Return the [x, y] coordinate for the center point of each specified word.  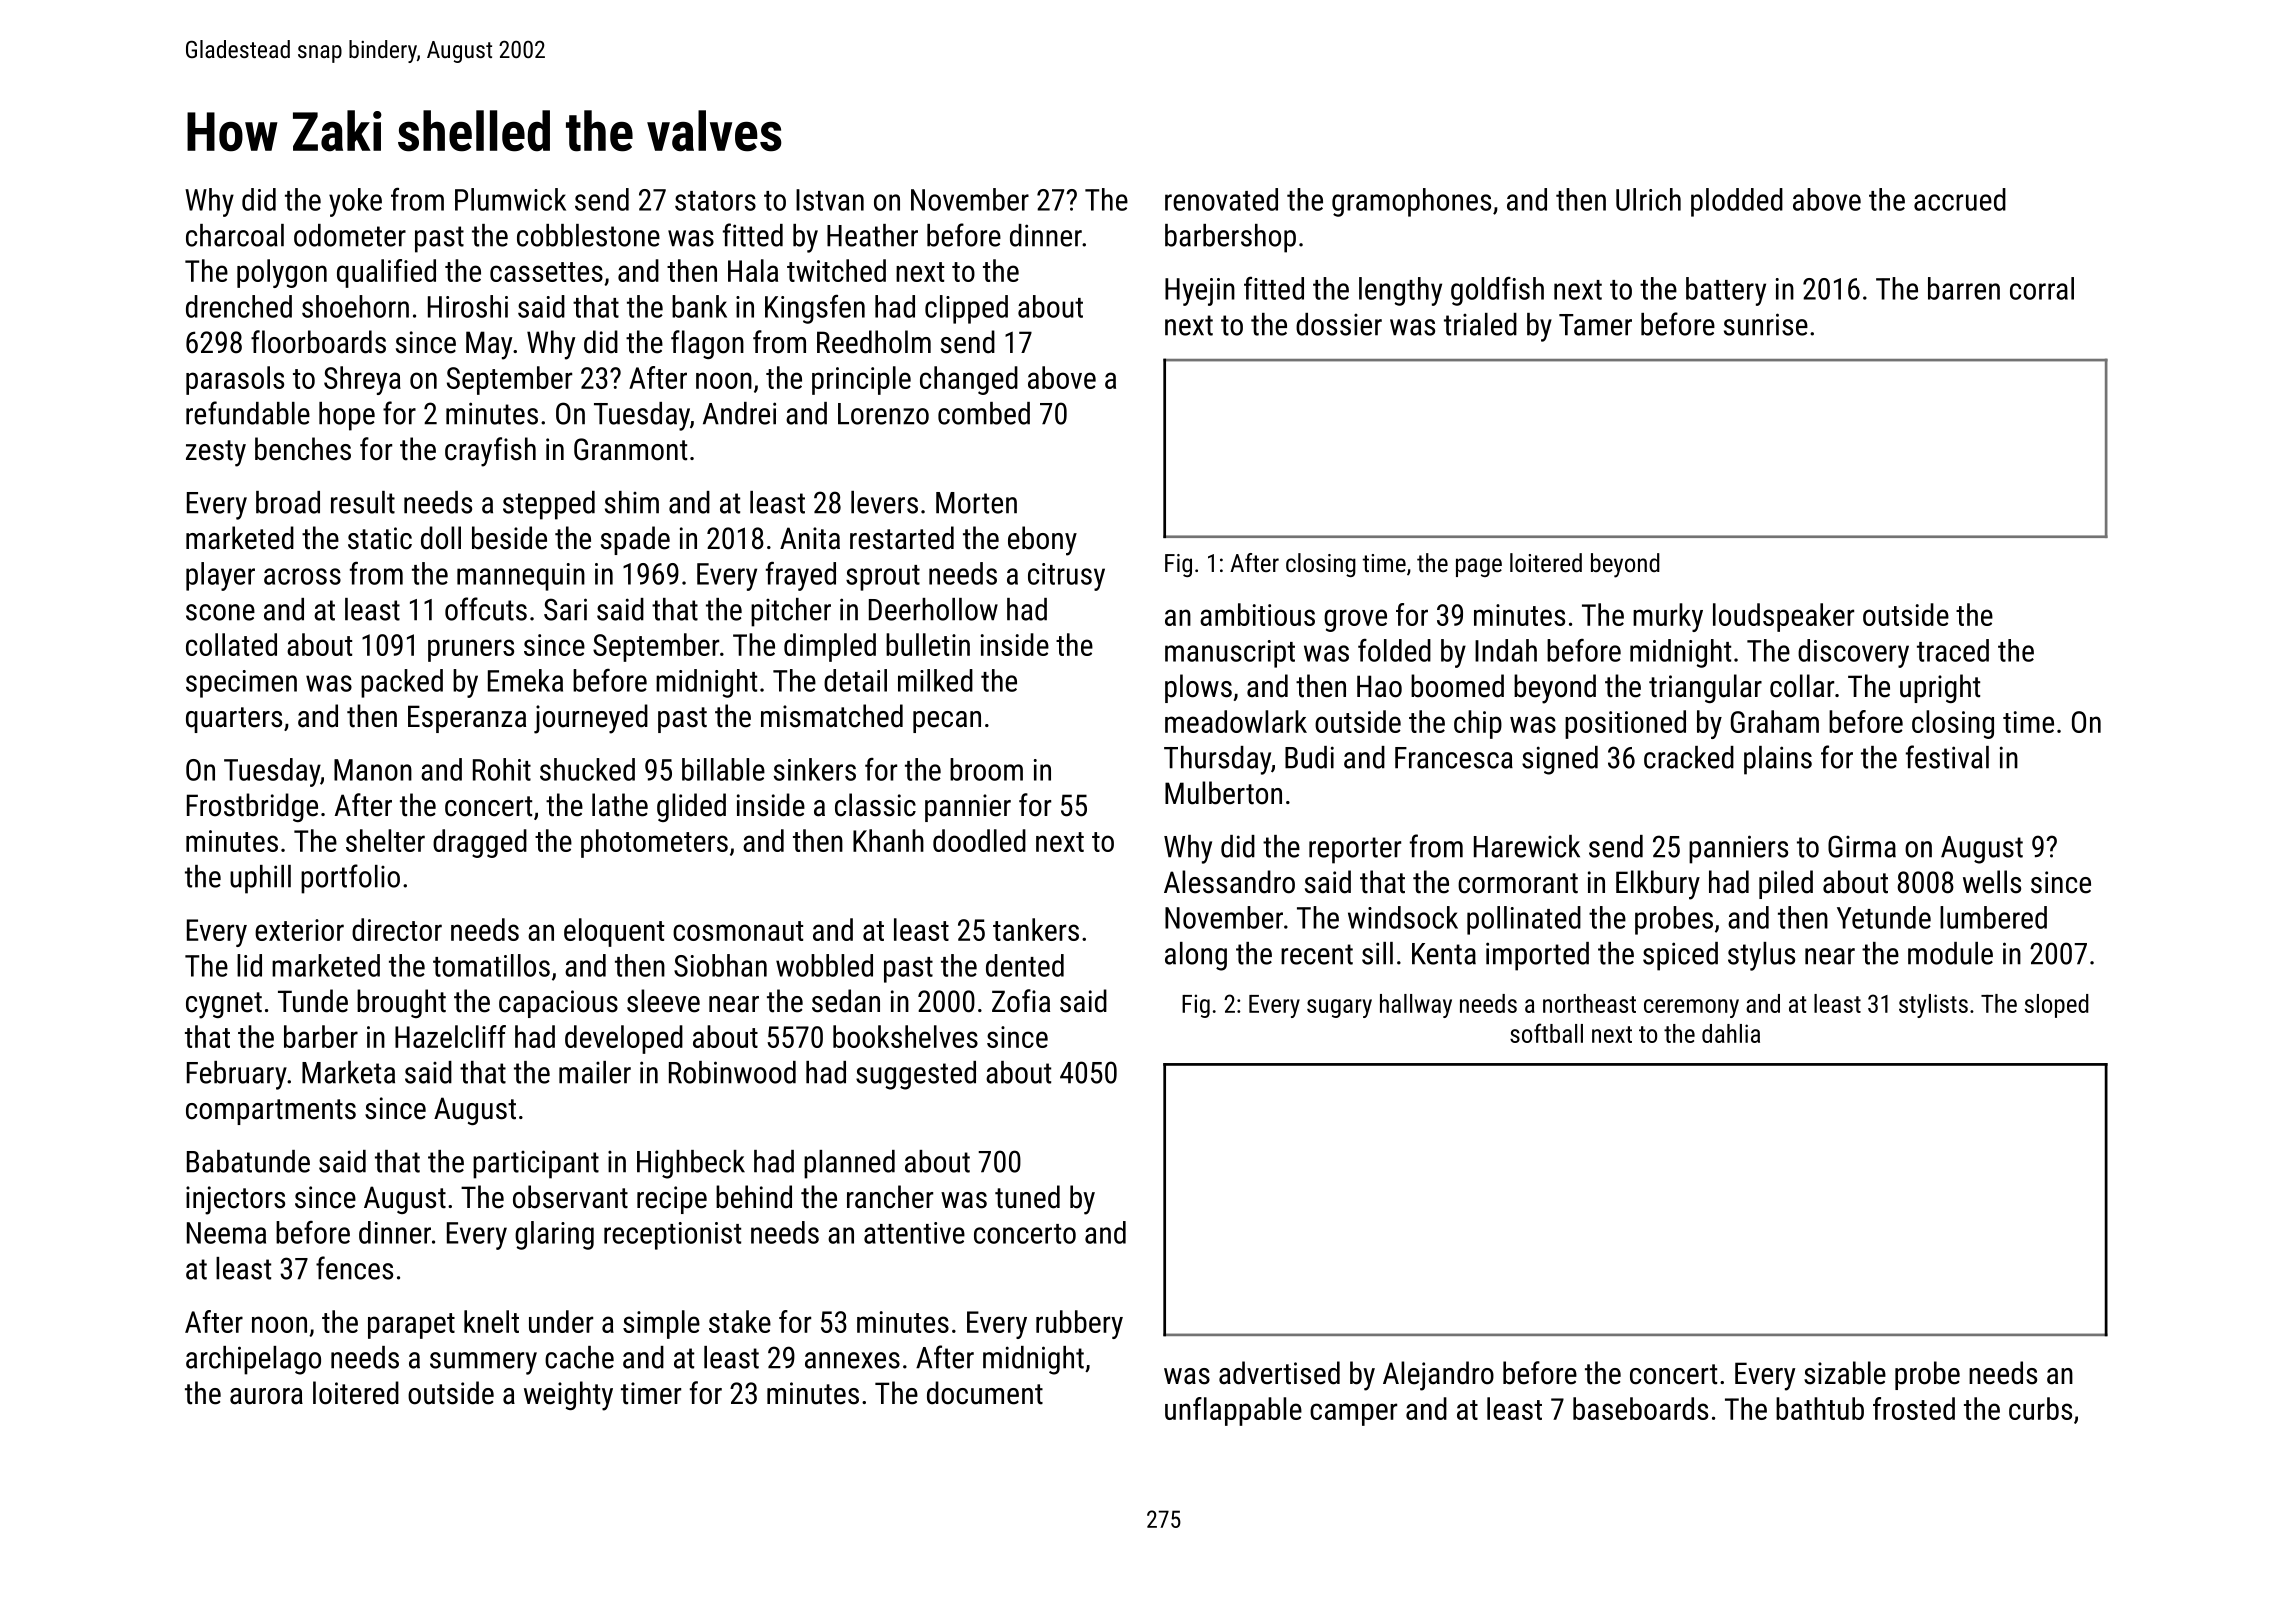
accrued [1960, 199]
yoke [355, 202]
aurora [266, 1396]
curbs [2040, 1408]
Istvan [830, 200]
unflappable [1233, 1411]
